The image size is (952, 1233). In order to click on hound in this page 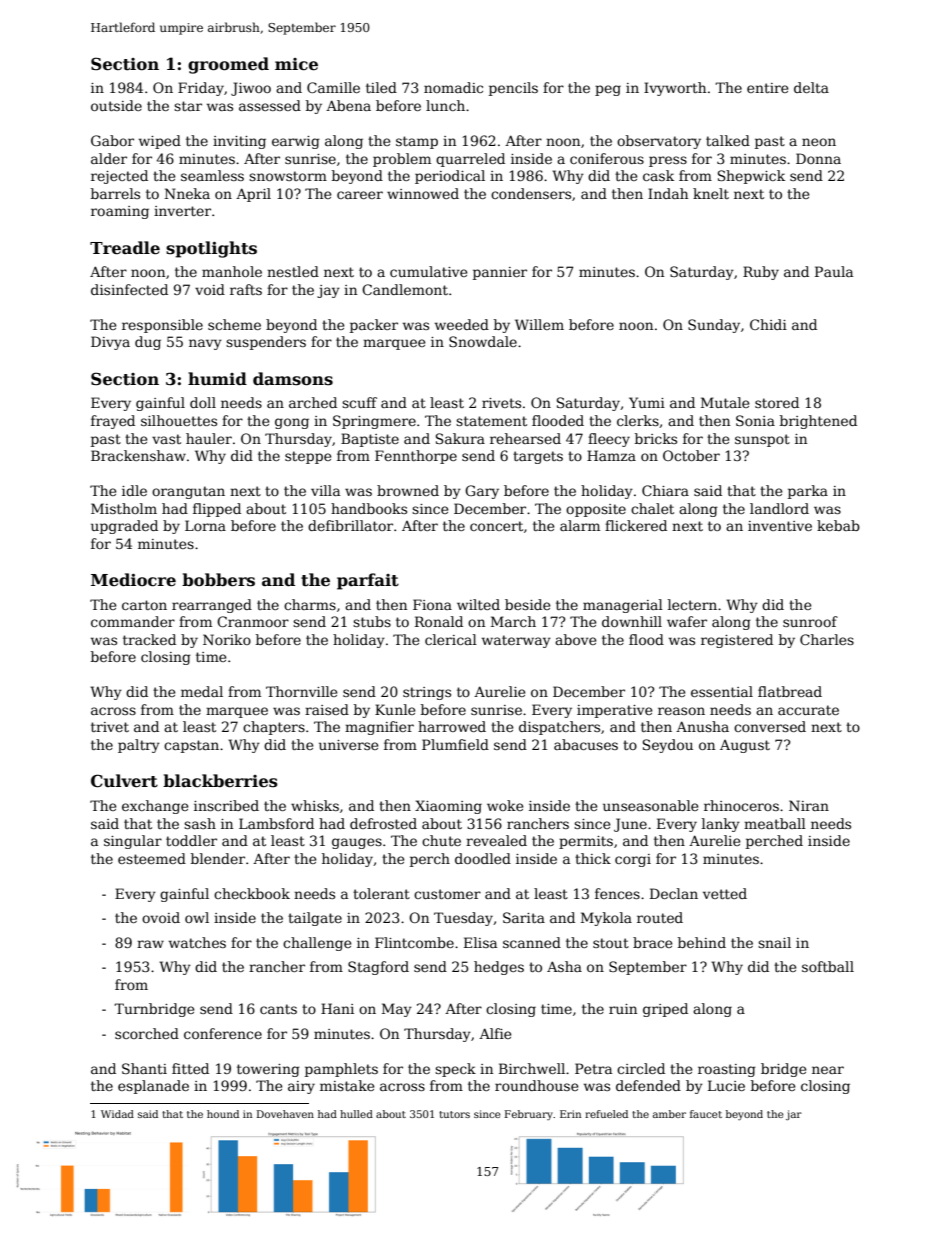, I will do `click(223, 1114)`.
